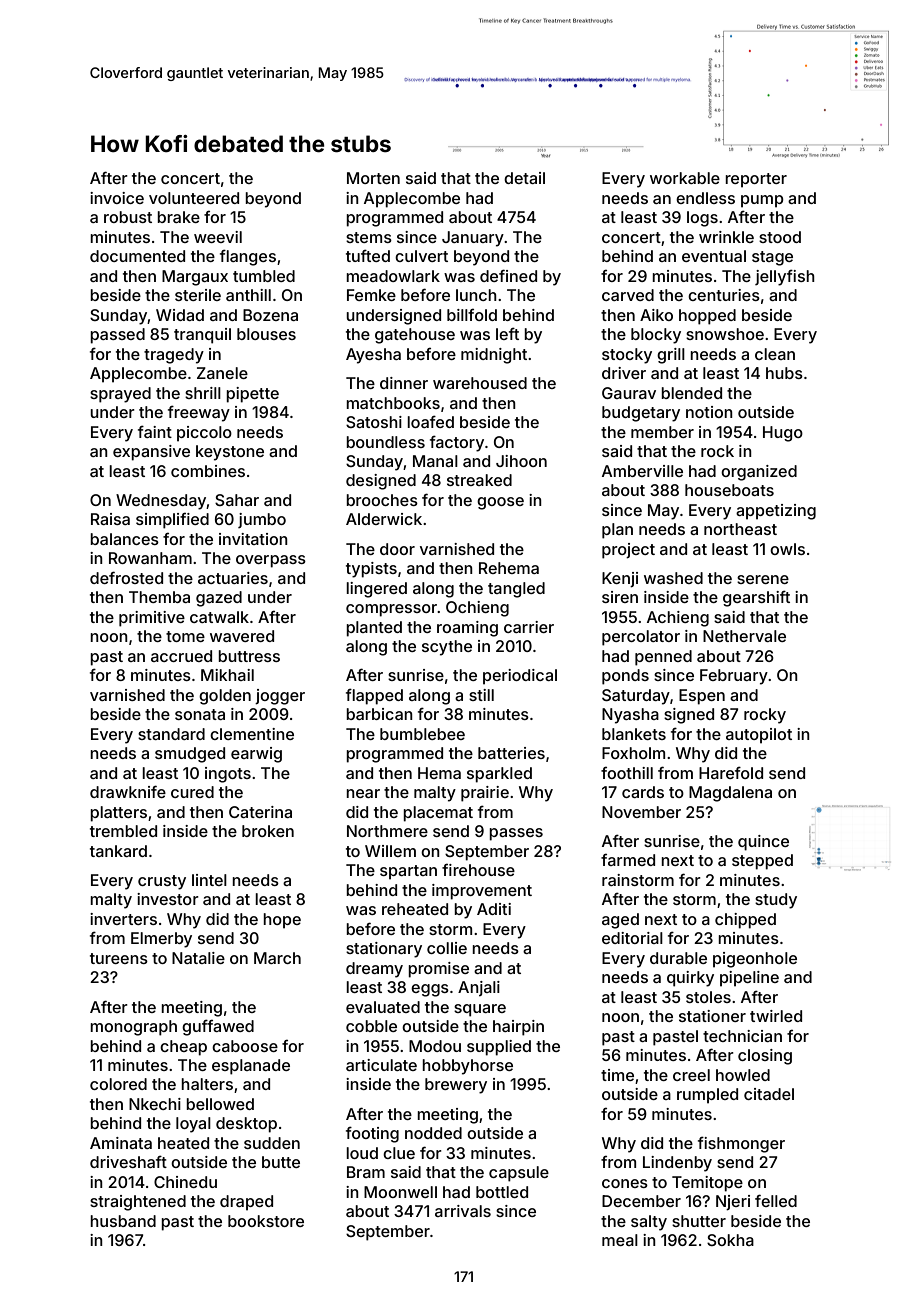  I want to click on Ayesha, so click(373, 356).
